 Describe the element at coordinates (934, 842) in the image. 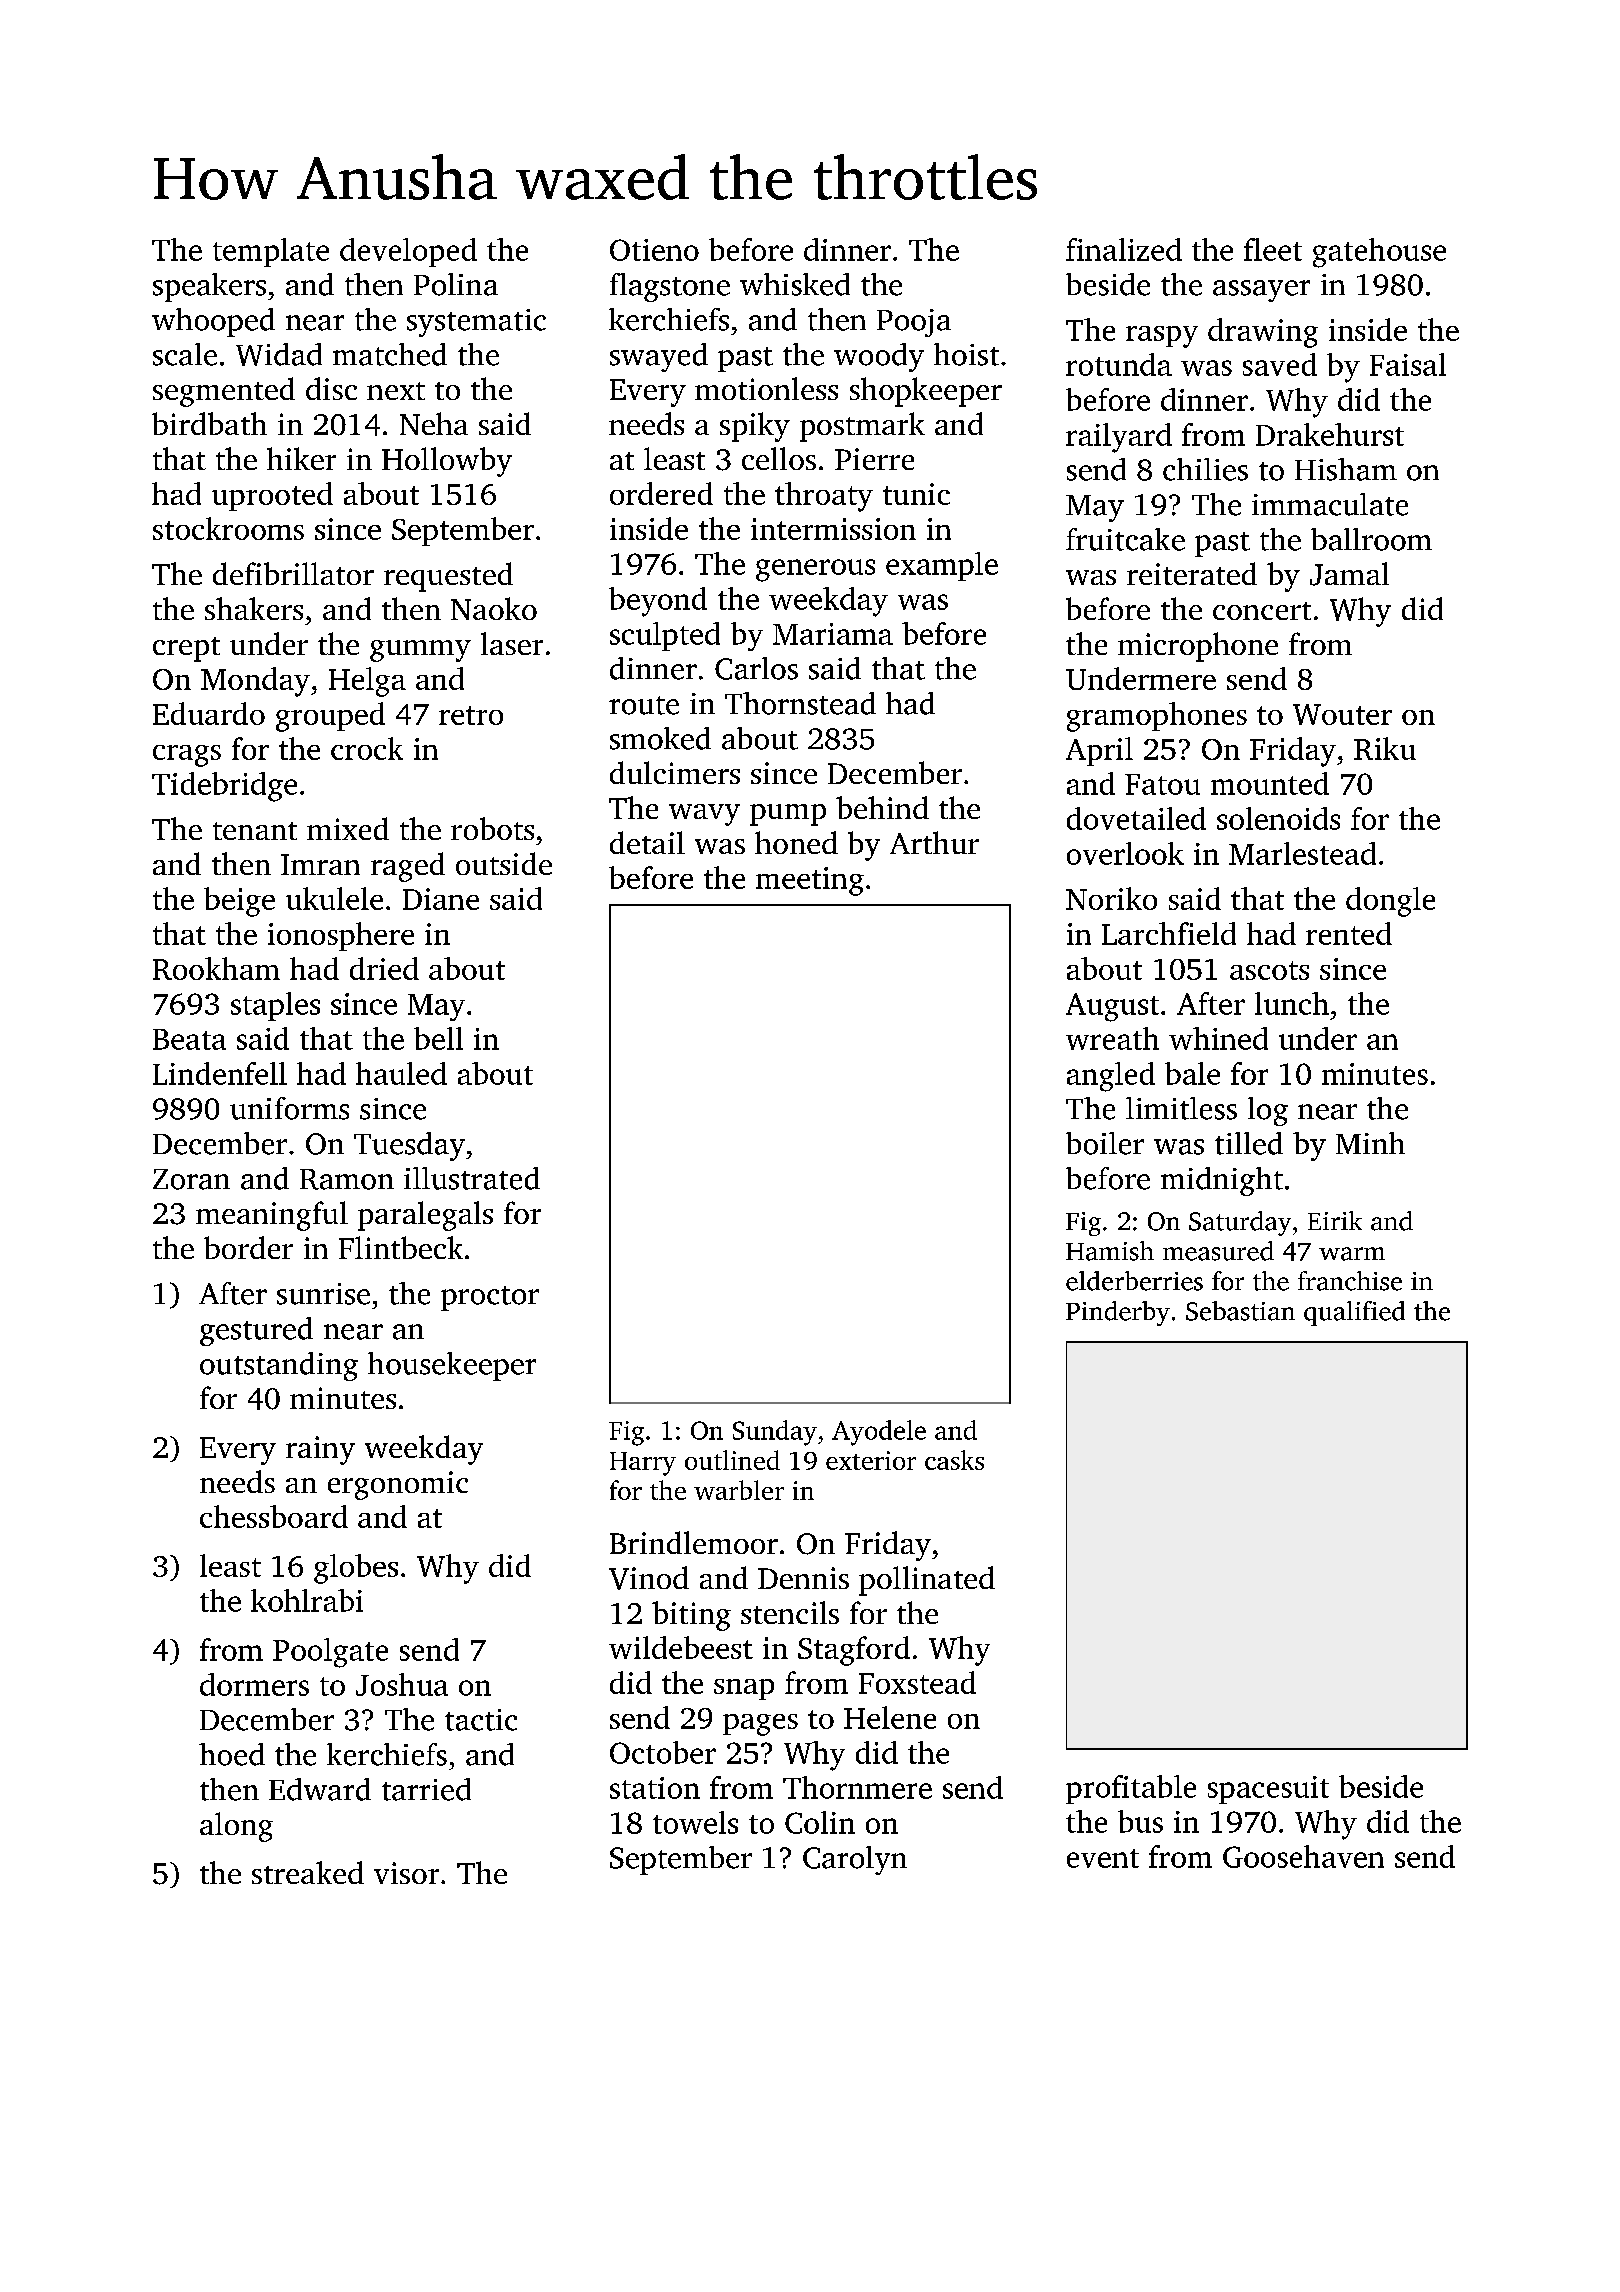

I see `Arthur` at that location.
